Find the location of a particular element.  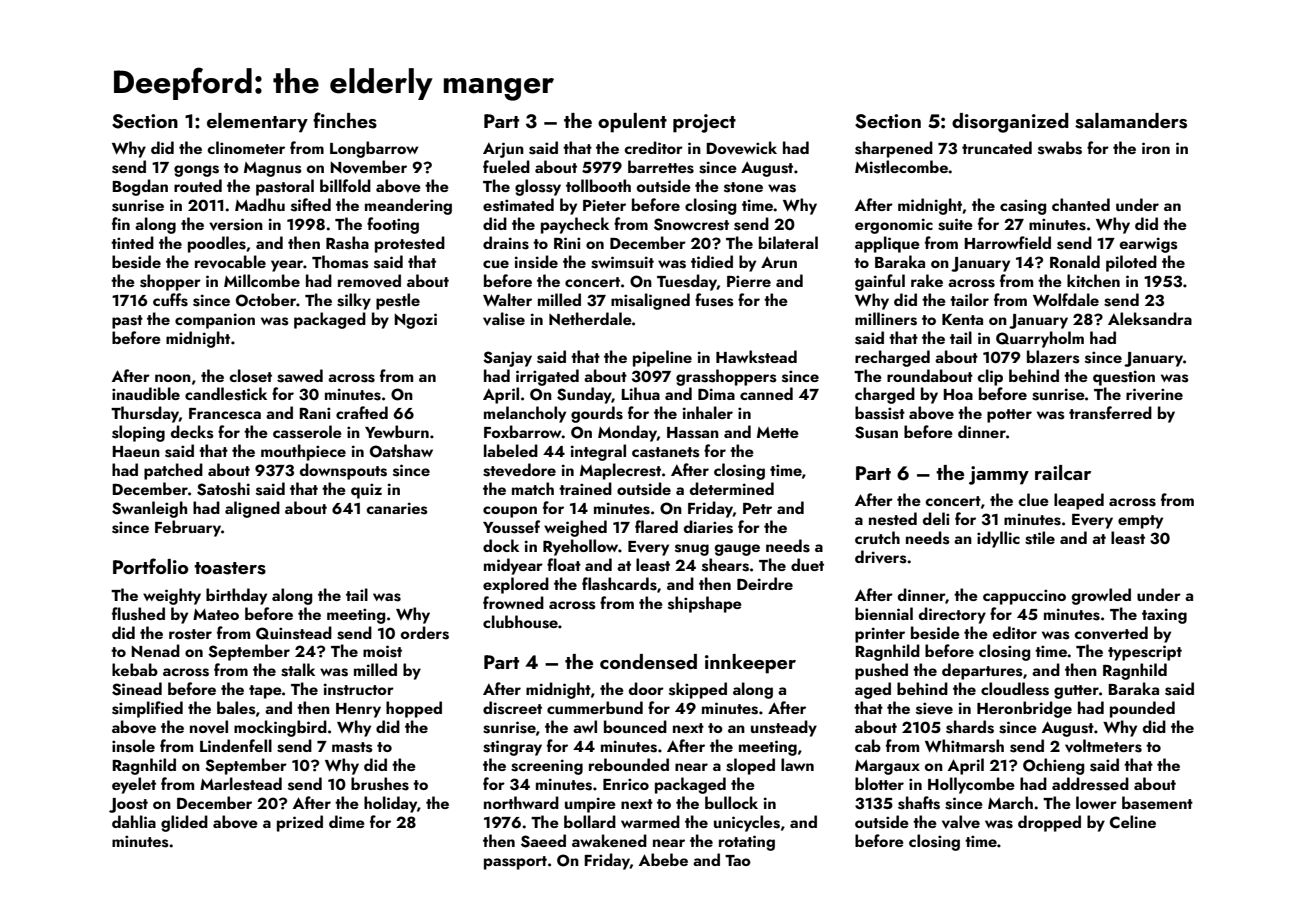

elementary is located at coordinates (257, 123).
